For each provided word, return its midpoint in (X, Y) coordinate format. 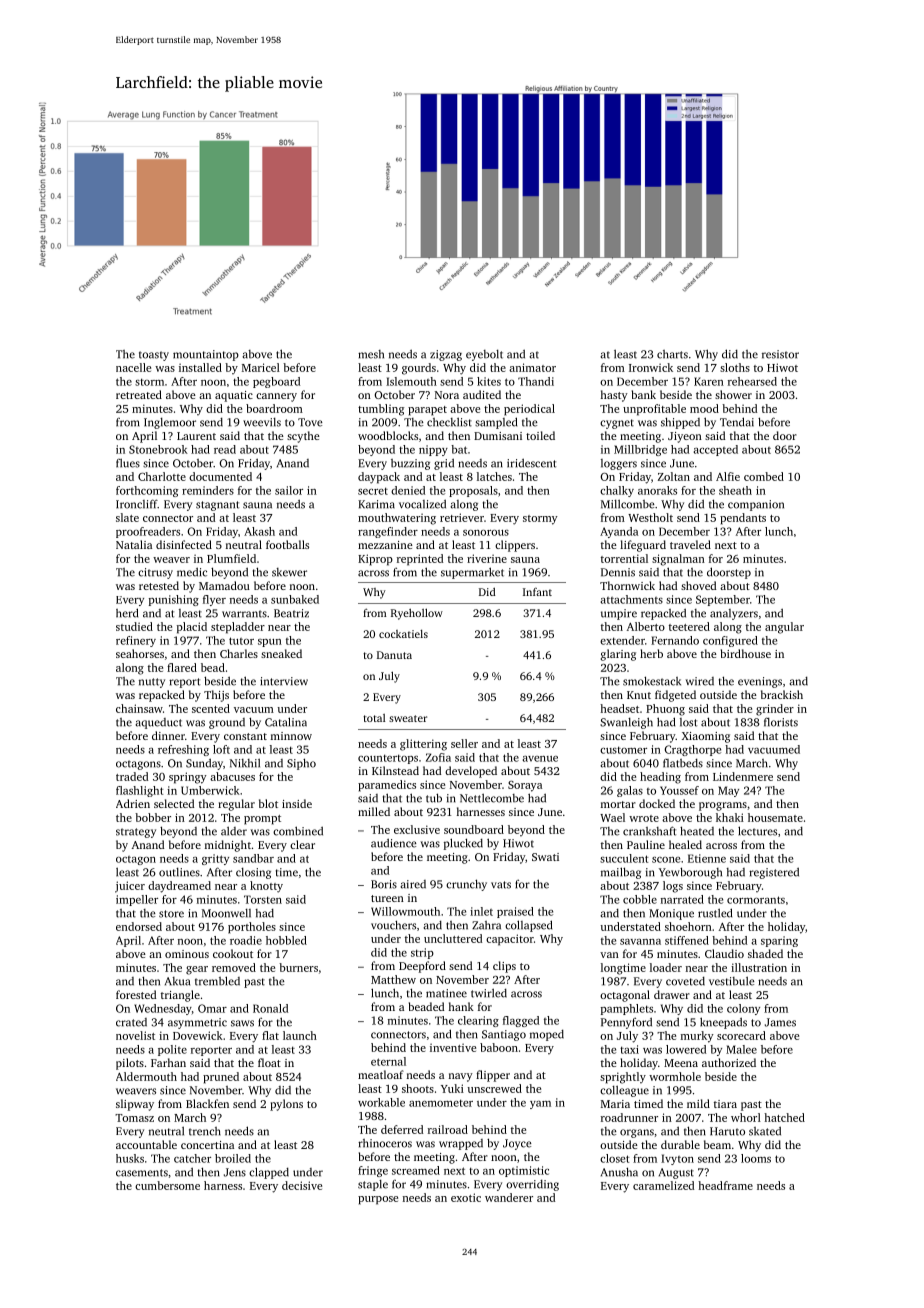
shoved (698, 585)
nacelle (133, 367)
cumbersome (167, 1185)
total (374, 718)
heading (660, 778)
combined (298, 831)
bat (459, 449)
